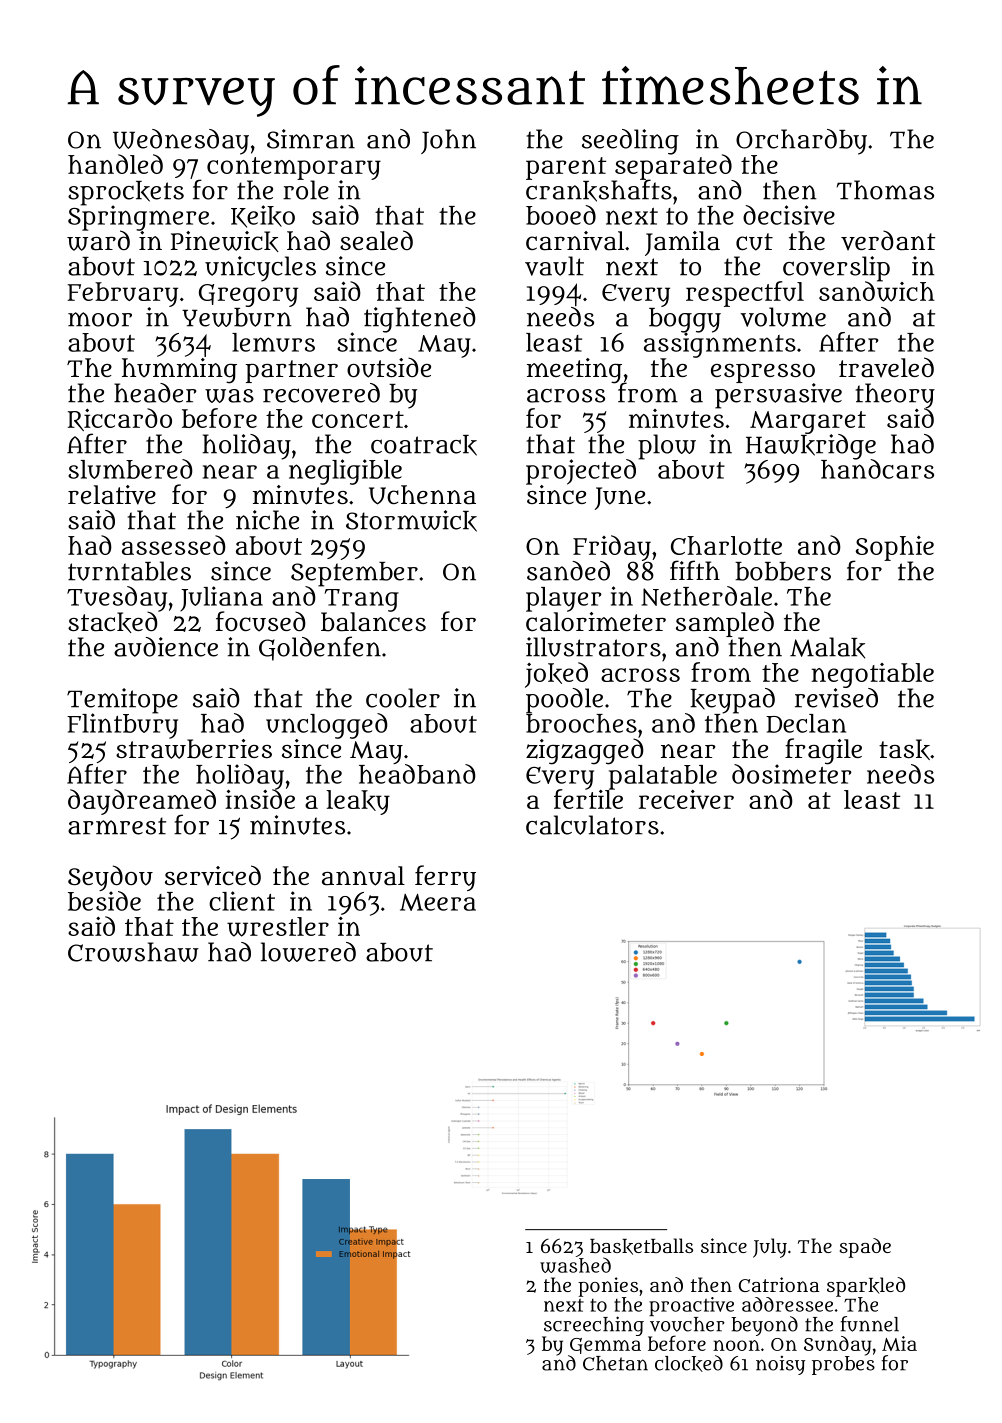  I want to click on humming, so click(179, 370).
